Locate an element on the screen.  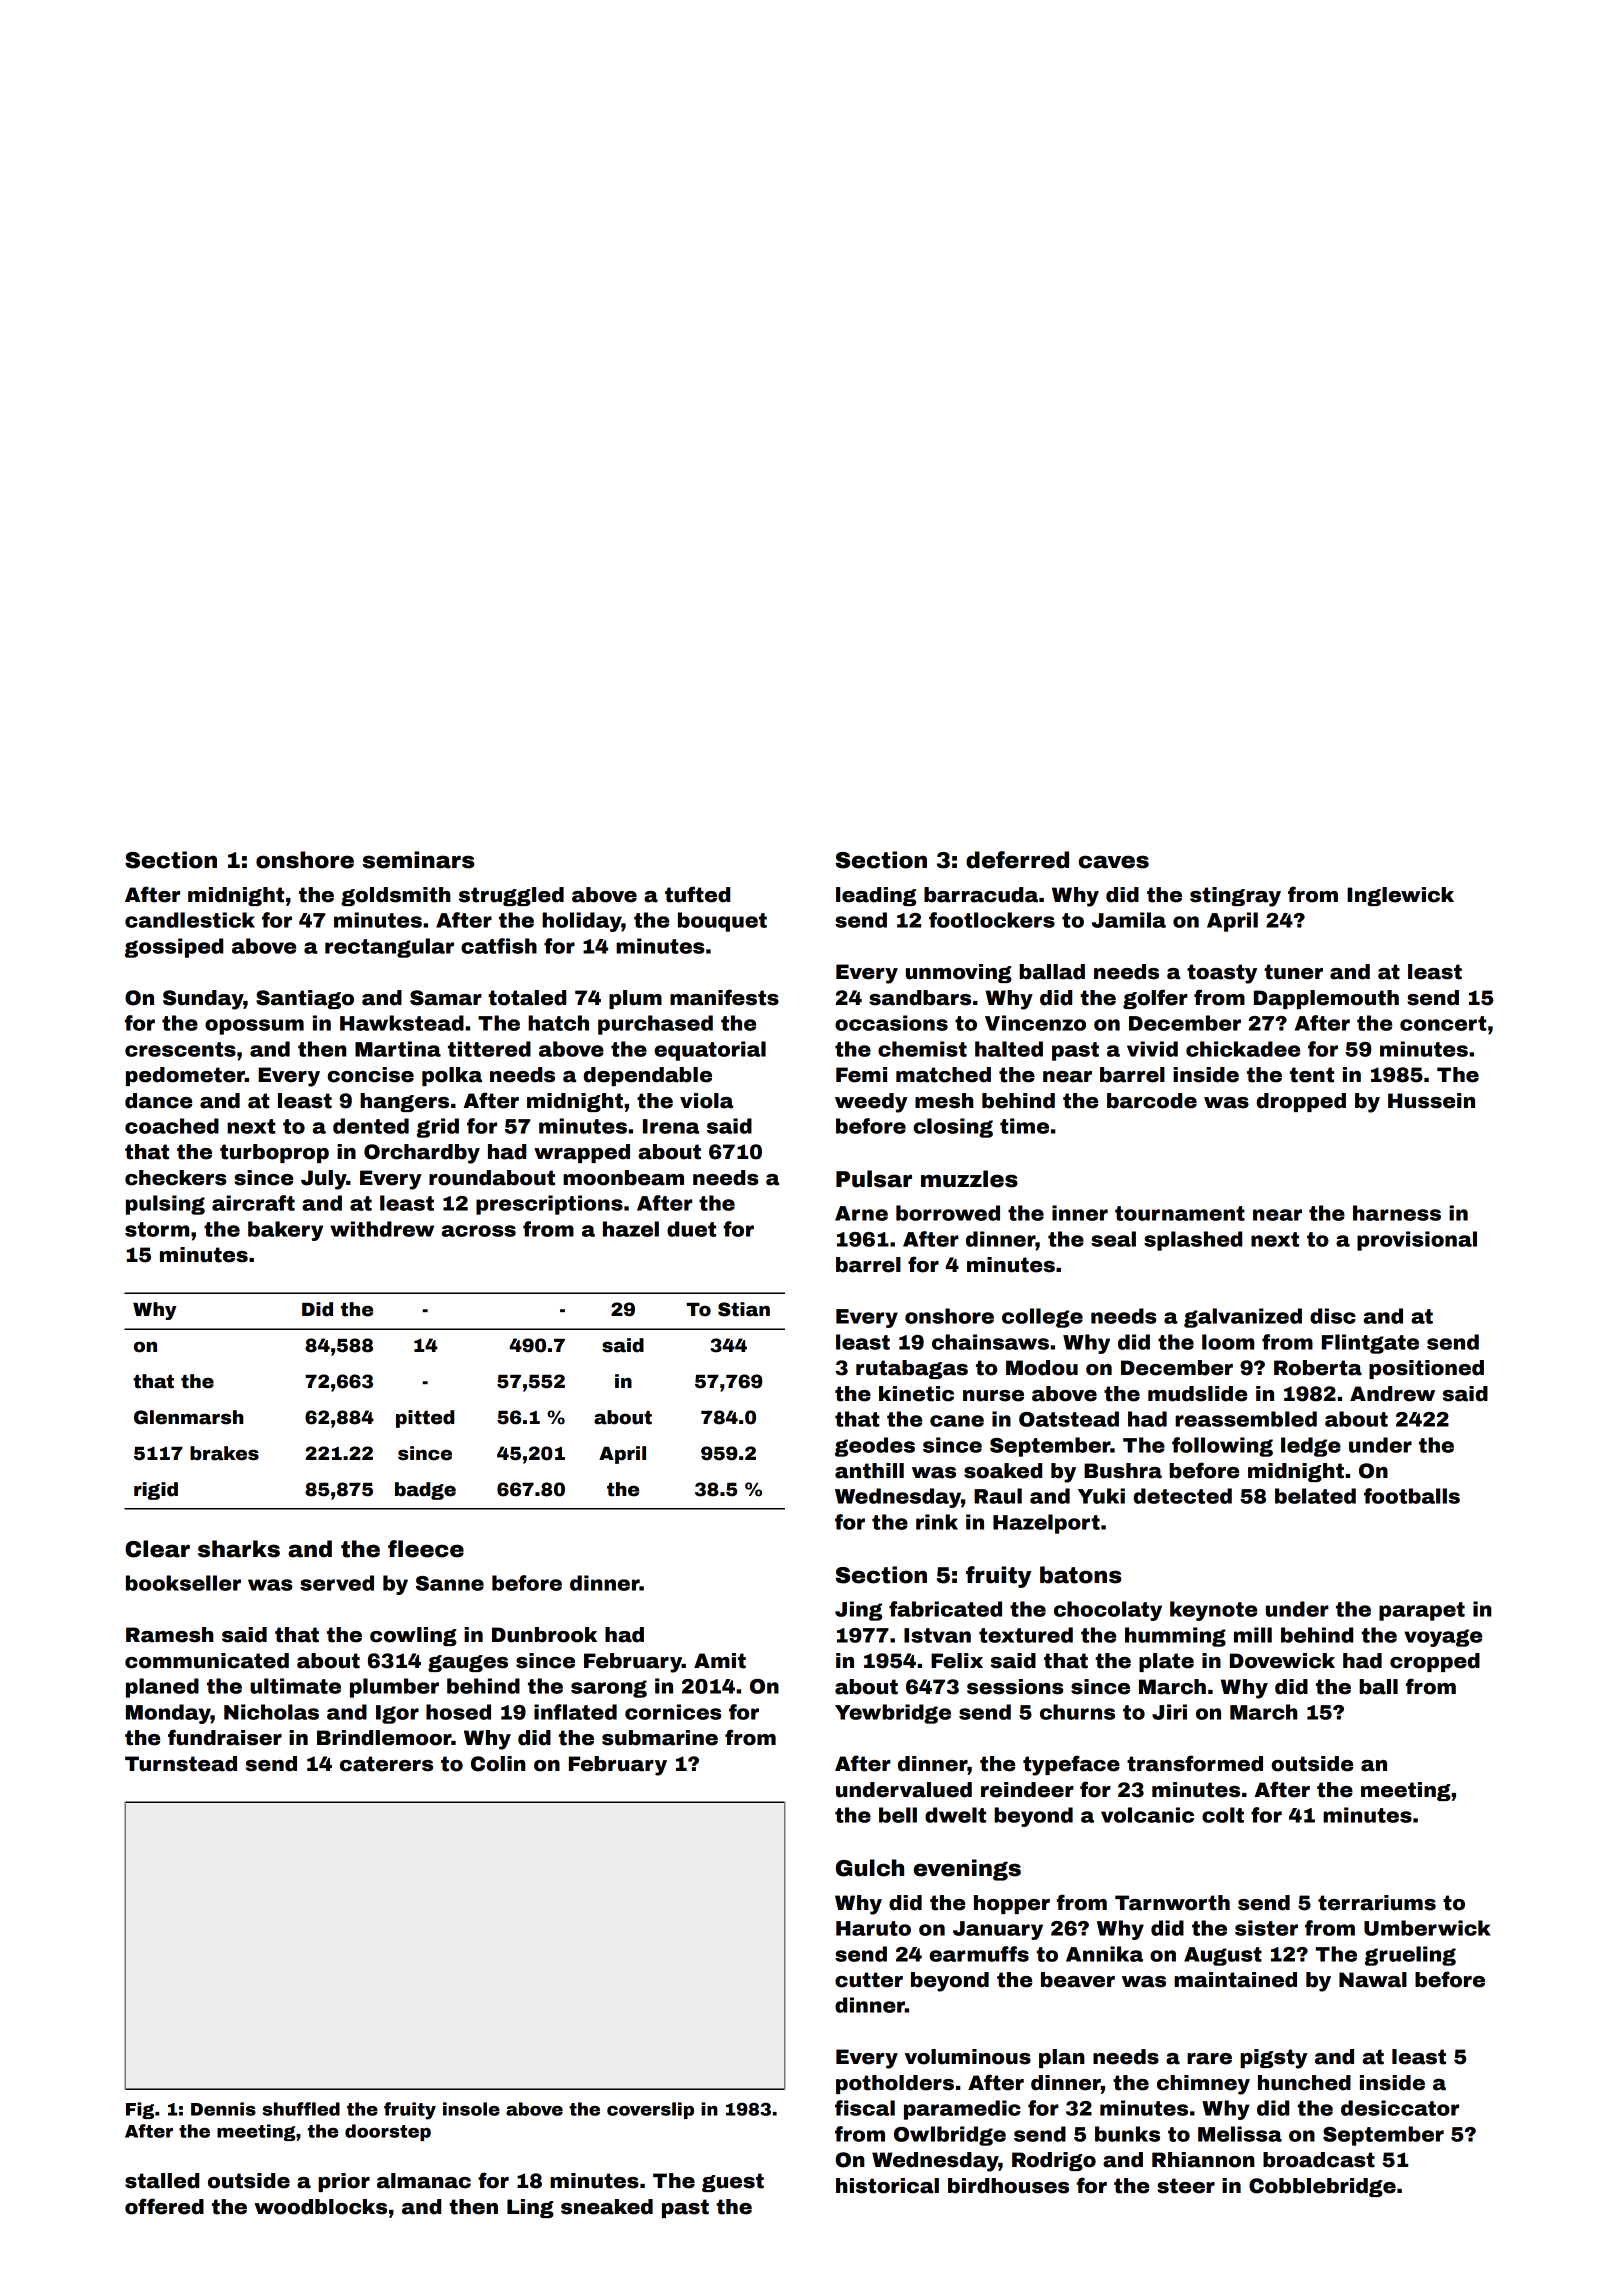
woodblocks is located at coordinates (320, 2207).
